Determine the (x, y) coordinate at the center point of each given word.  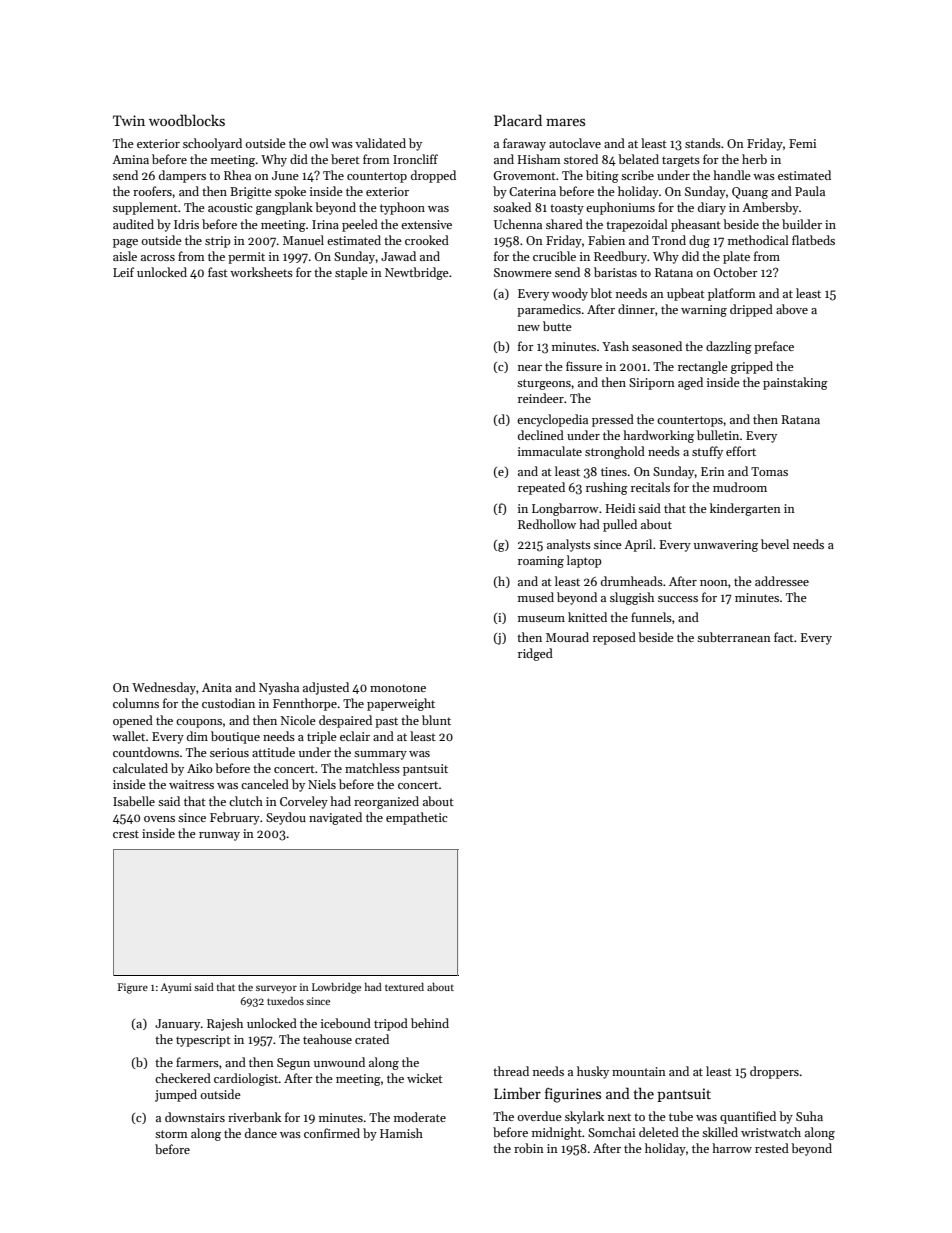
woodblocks (187, 120)
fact (784, 637)
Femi (802, 143)
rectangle (703, 367)
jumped (176, 1095)
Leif (123, 272)
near (530, 368)
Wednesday (164, 688)
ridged (535, 654)
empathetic (417, 818)
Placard (518, 120)
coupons (199, 723)
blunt (436, 720)
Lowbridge (336, 988)
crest (126, 834)
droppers (774, 1072)
